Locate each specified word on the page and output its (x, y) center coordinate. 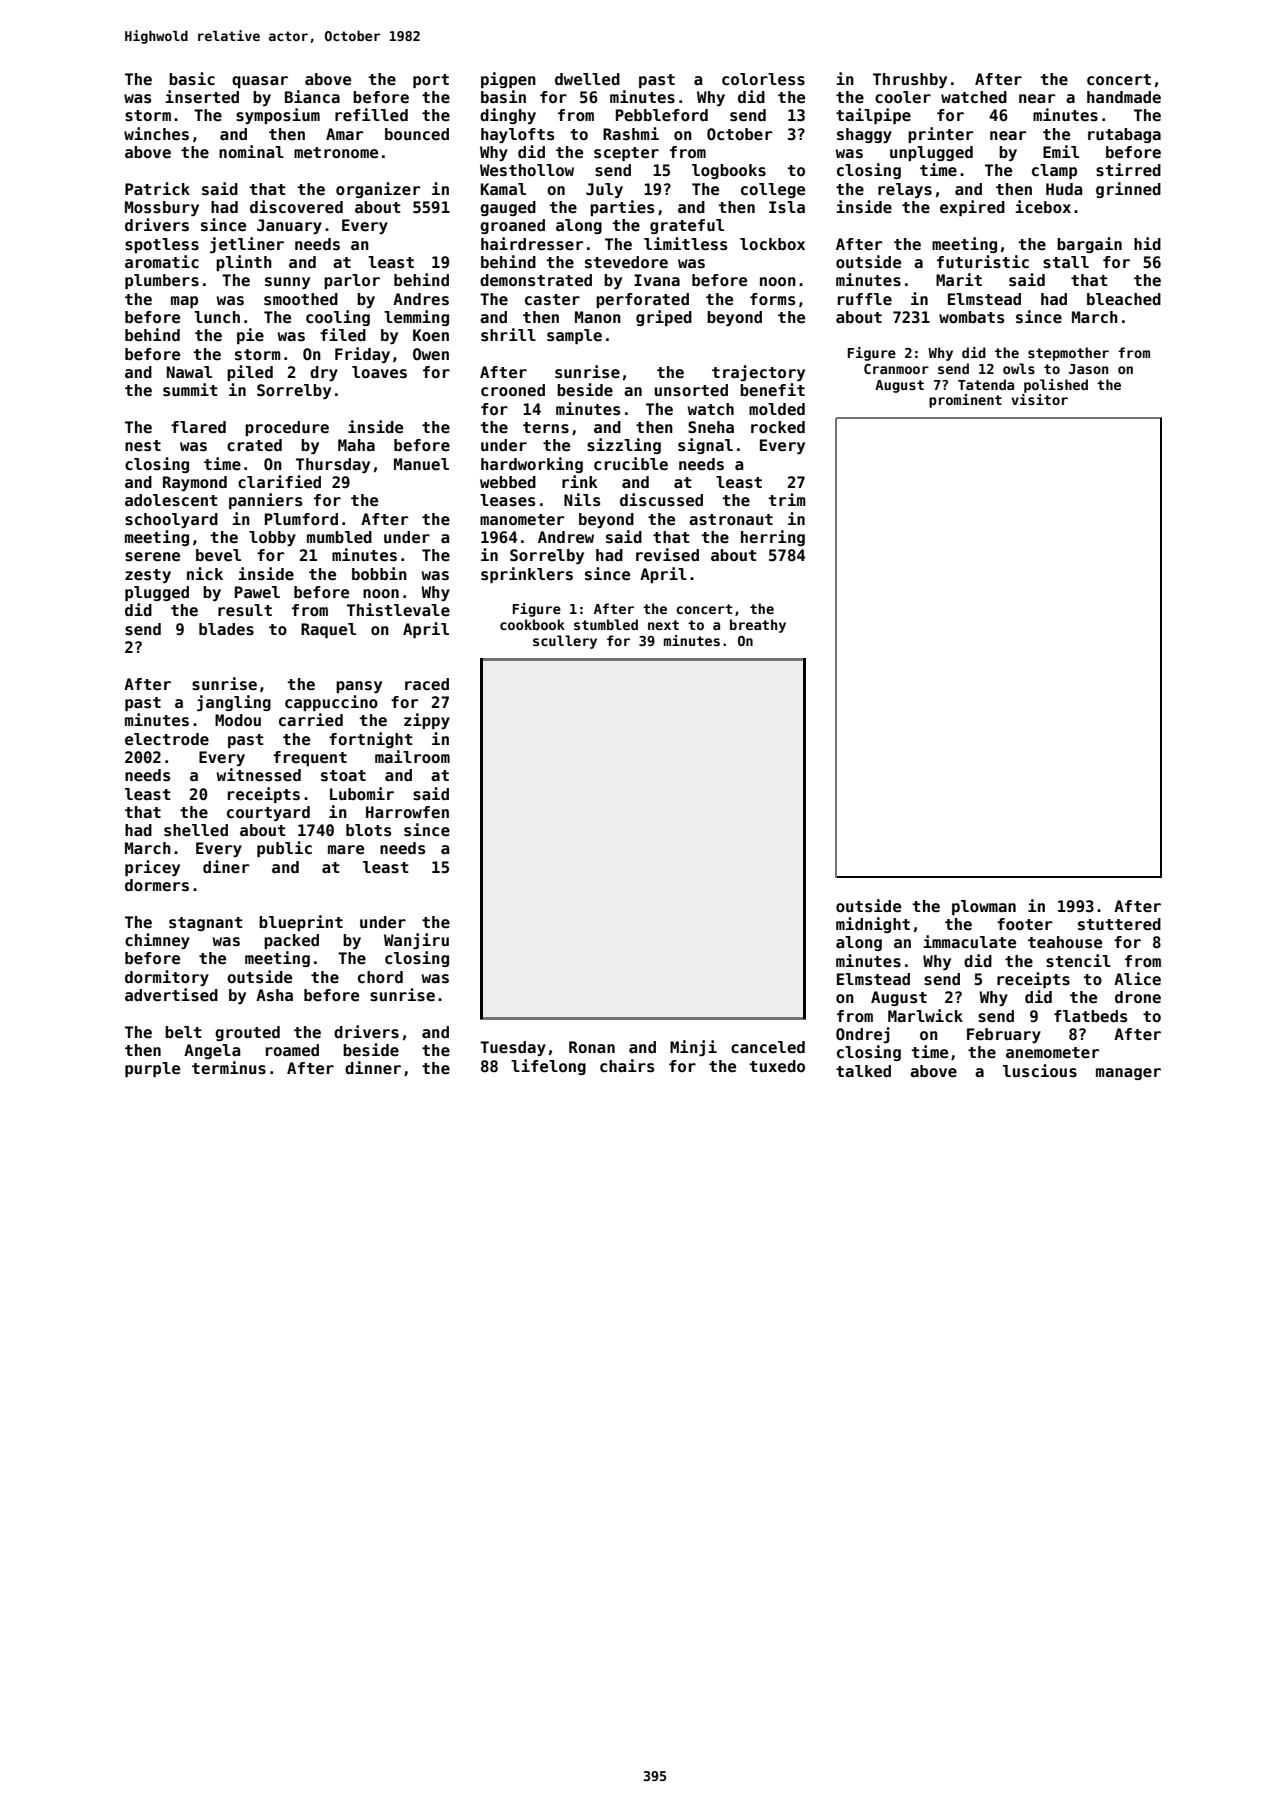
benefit (772, 390)
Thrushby (910, 80)
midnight (873, 925)
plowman (984, 907)
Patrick (157, 188)
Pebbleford (662, 115)
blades (226, 629)
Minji (693, 1048)
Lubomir (362, 793)
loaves (379, 372)
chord (380, 977)
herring (773, 538)
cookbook (532, 624)
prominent (965, 401)
